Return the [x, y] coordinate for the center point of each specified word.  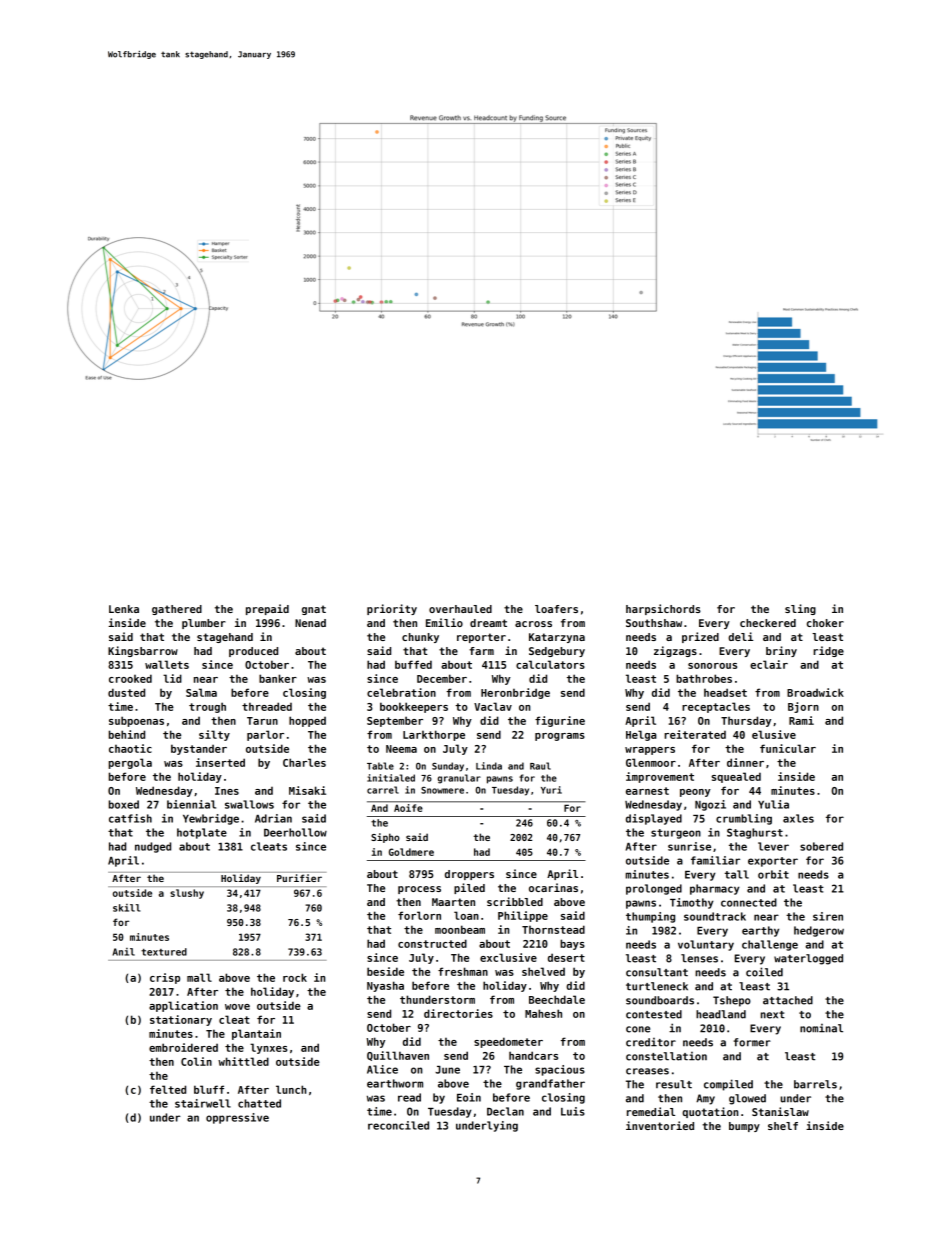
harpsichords [663, 609]
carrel [383, 790]
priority [392, 609]
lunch [291, 1089]
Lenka [124, 609]
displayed [654, 819]
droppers [469, 875]
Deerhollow [295, 832]
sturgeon [676, 834]
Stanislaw [780, 1111]
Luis [573, 1111]
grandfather [550, 1084]
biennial [191, 804]
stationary [181, 1020]
